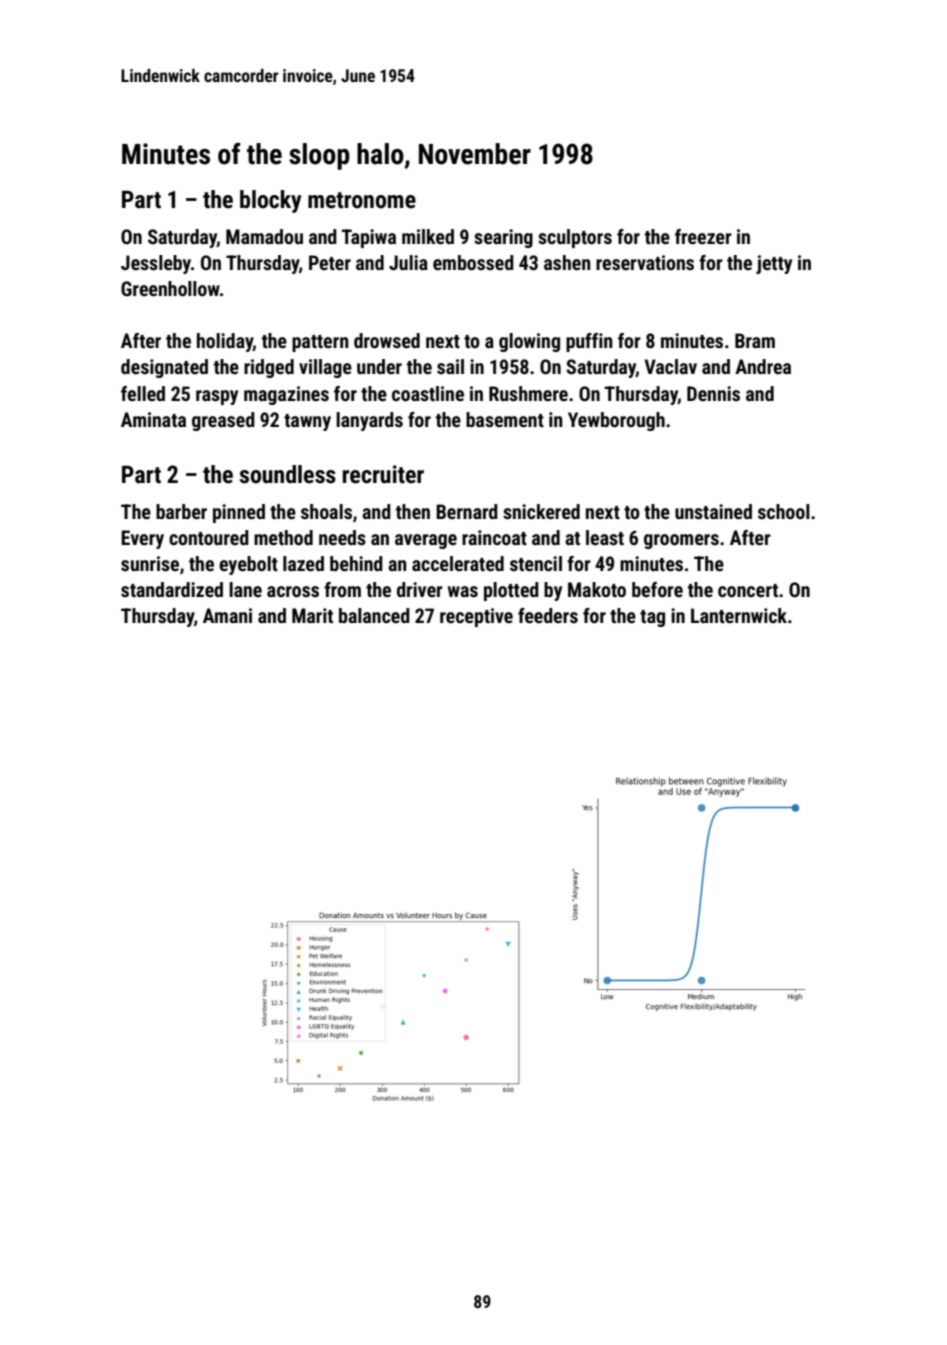 This screenshot has width=947, height=1345. What do you see at coordinates (362, 200) in the screenshot?
I see `metronome` at bounding box center [362, 200].
